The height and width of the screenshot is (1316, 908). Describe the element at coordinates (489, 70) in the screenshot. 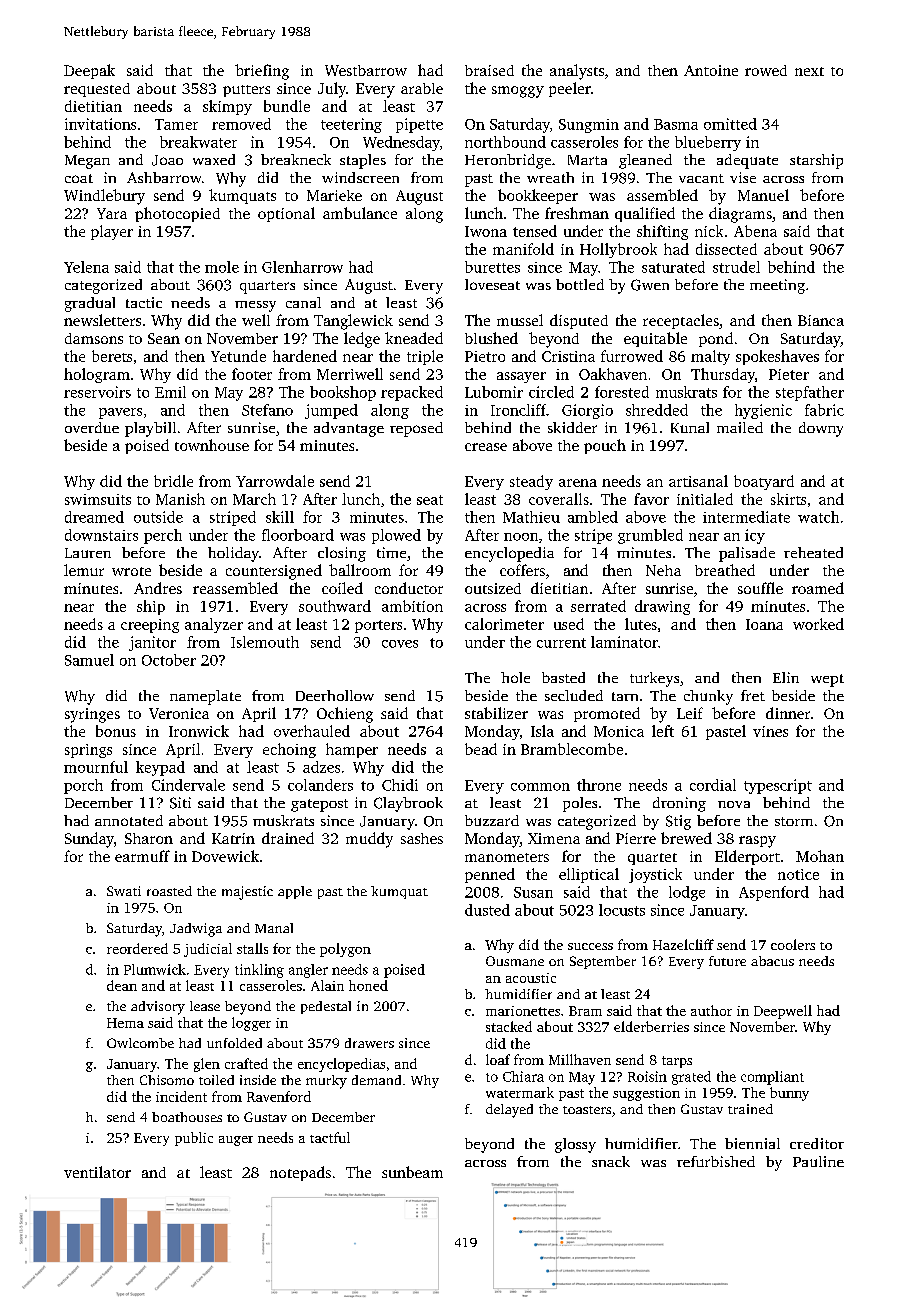

I see `braised` at that location.
